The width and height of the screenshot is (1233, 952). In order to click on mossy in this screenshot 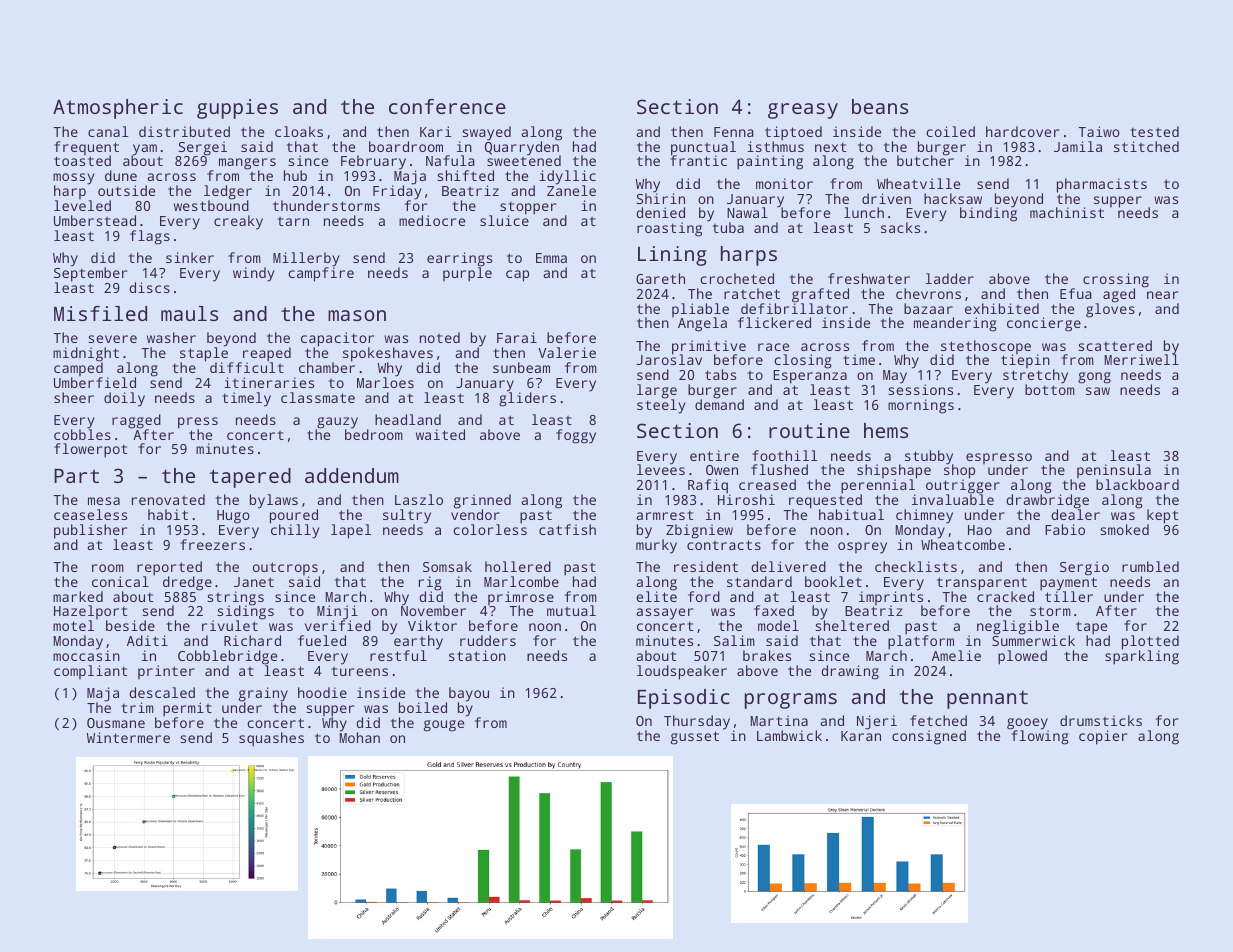, I will do `click(73, 179)`.
